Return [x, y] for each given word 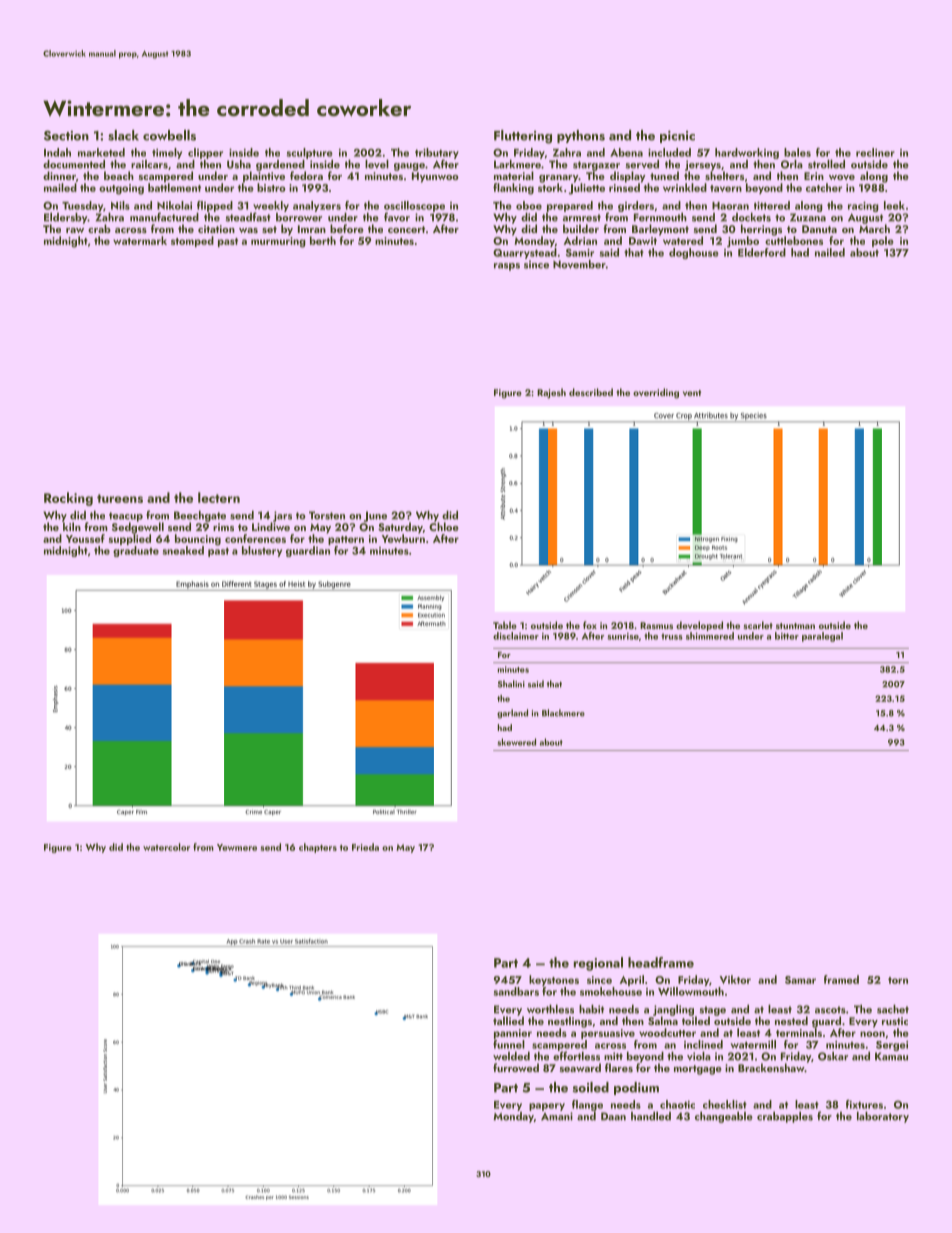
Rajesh [551, 393]
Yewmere [237, 847]
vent [692, 393]
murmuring [278, 242]
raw [75, 230]
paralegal [822, 637]
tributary [437, 153]
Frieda [365, 847]
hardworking [747, 153]
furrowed [516, 1067]
